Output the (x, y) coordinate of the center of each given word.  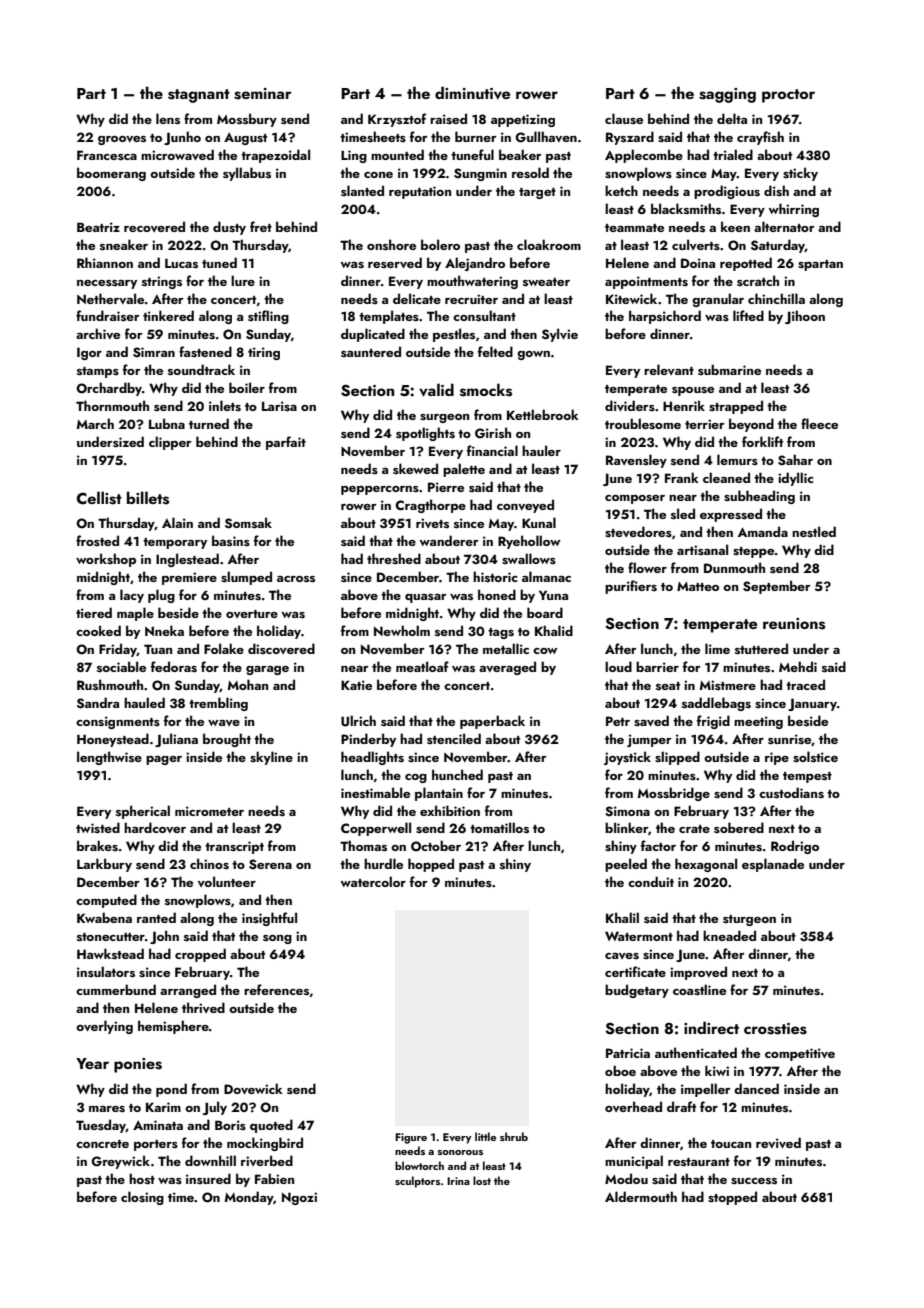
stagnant (199, 96)
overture (252, 614)
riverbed (267, 1160)
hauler (541, 450)
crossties (775, 1029)
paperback (492, 722)
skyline (271, 758)
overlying (104, 1027)
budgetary (637, 991)
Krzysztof (397, 120)
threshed (394, 559)
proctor (788, 96)
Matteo (698, 586)
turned (209, 423)
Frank (681, 477)
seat (668, 686)
